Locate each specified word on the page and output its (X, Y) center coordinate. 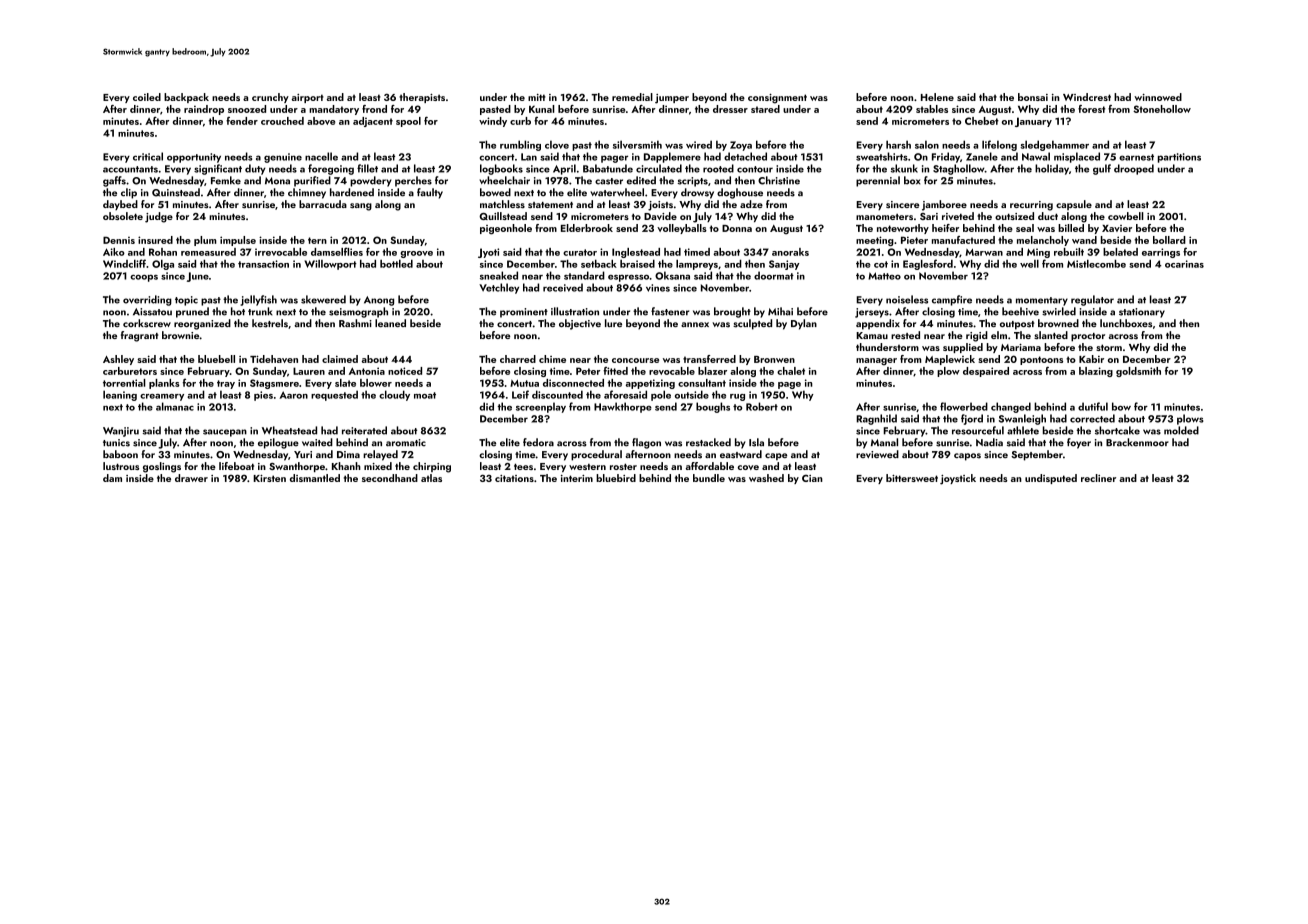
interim (577, 478)
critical (148, 156)
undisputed (1051, 479)
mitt (537, 97)
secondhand (390, 478)
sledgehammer (1054, 145)
